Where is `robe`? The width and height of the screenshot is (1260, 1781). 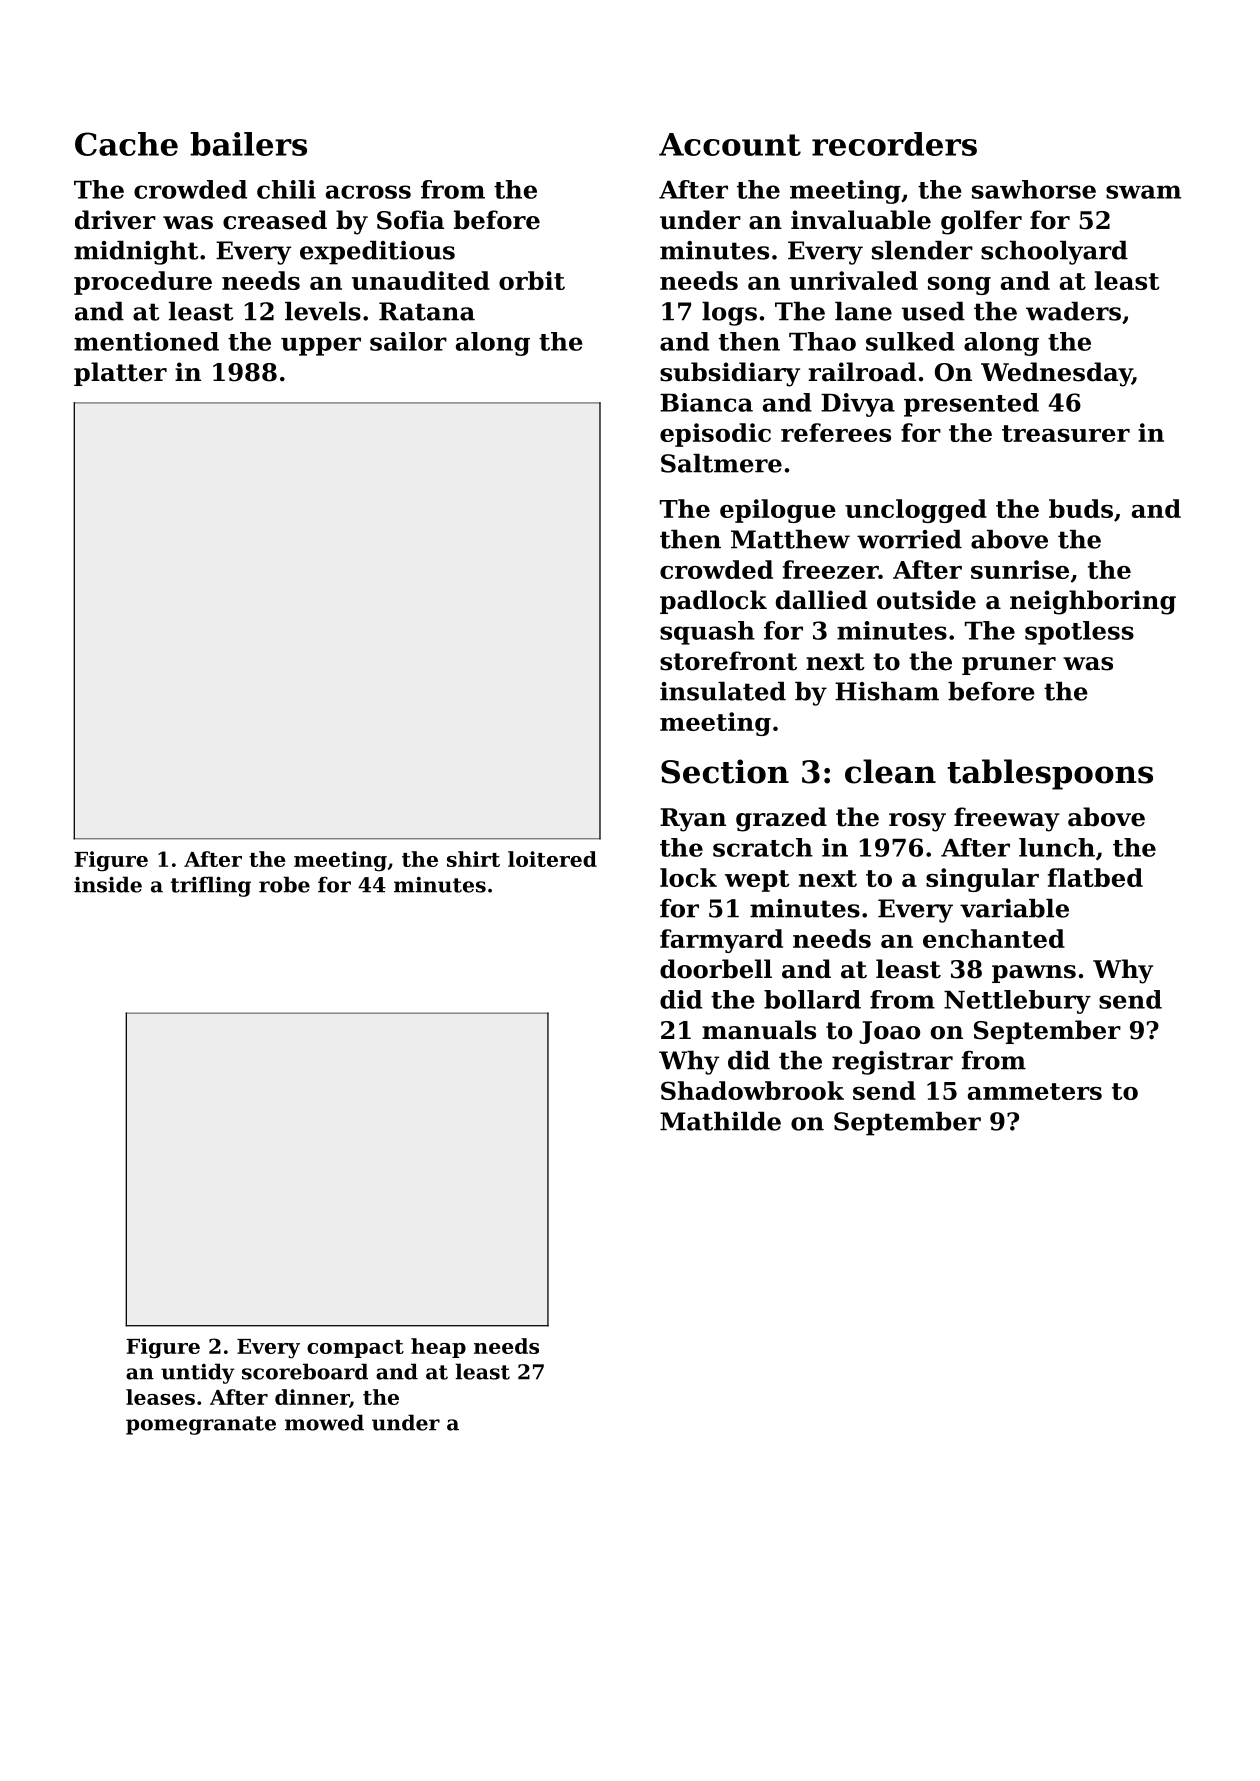
robe is located at coordinates (284, 884).
